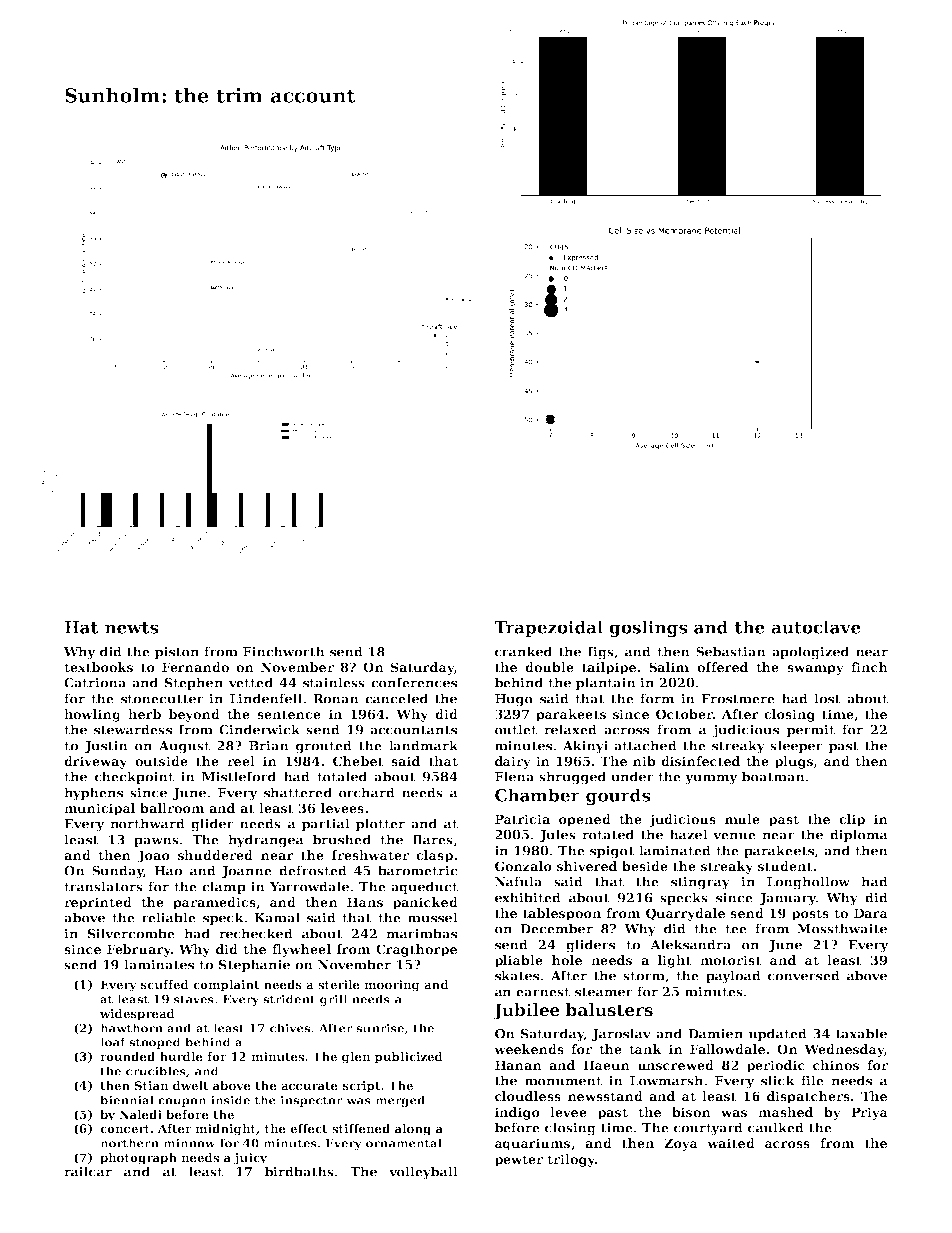  What do you see at coordinates (529, 1049) in the page?
I see `weekends` at bounding box center [529, 1049].
